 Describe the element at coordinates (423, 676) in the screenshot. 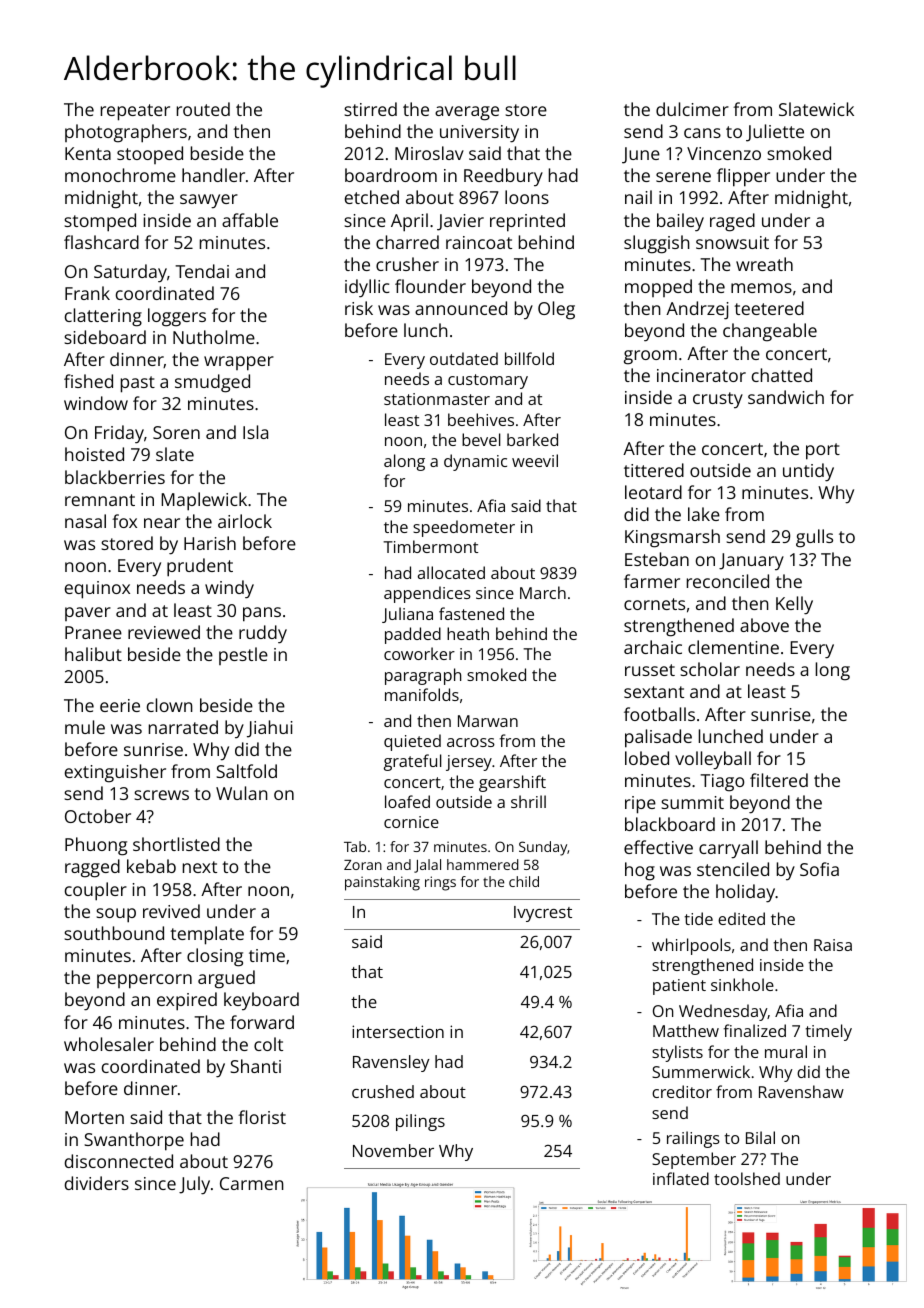

I see `paragraph` at that location.
